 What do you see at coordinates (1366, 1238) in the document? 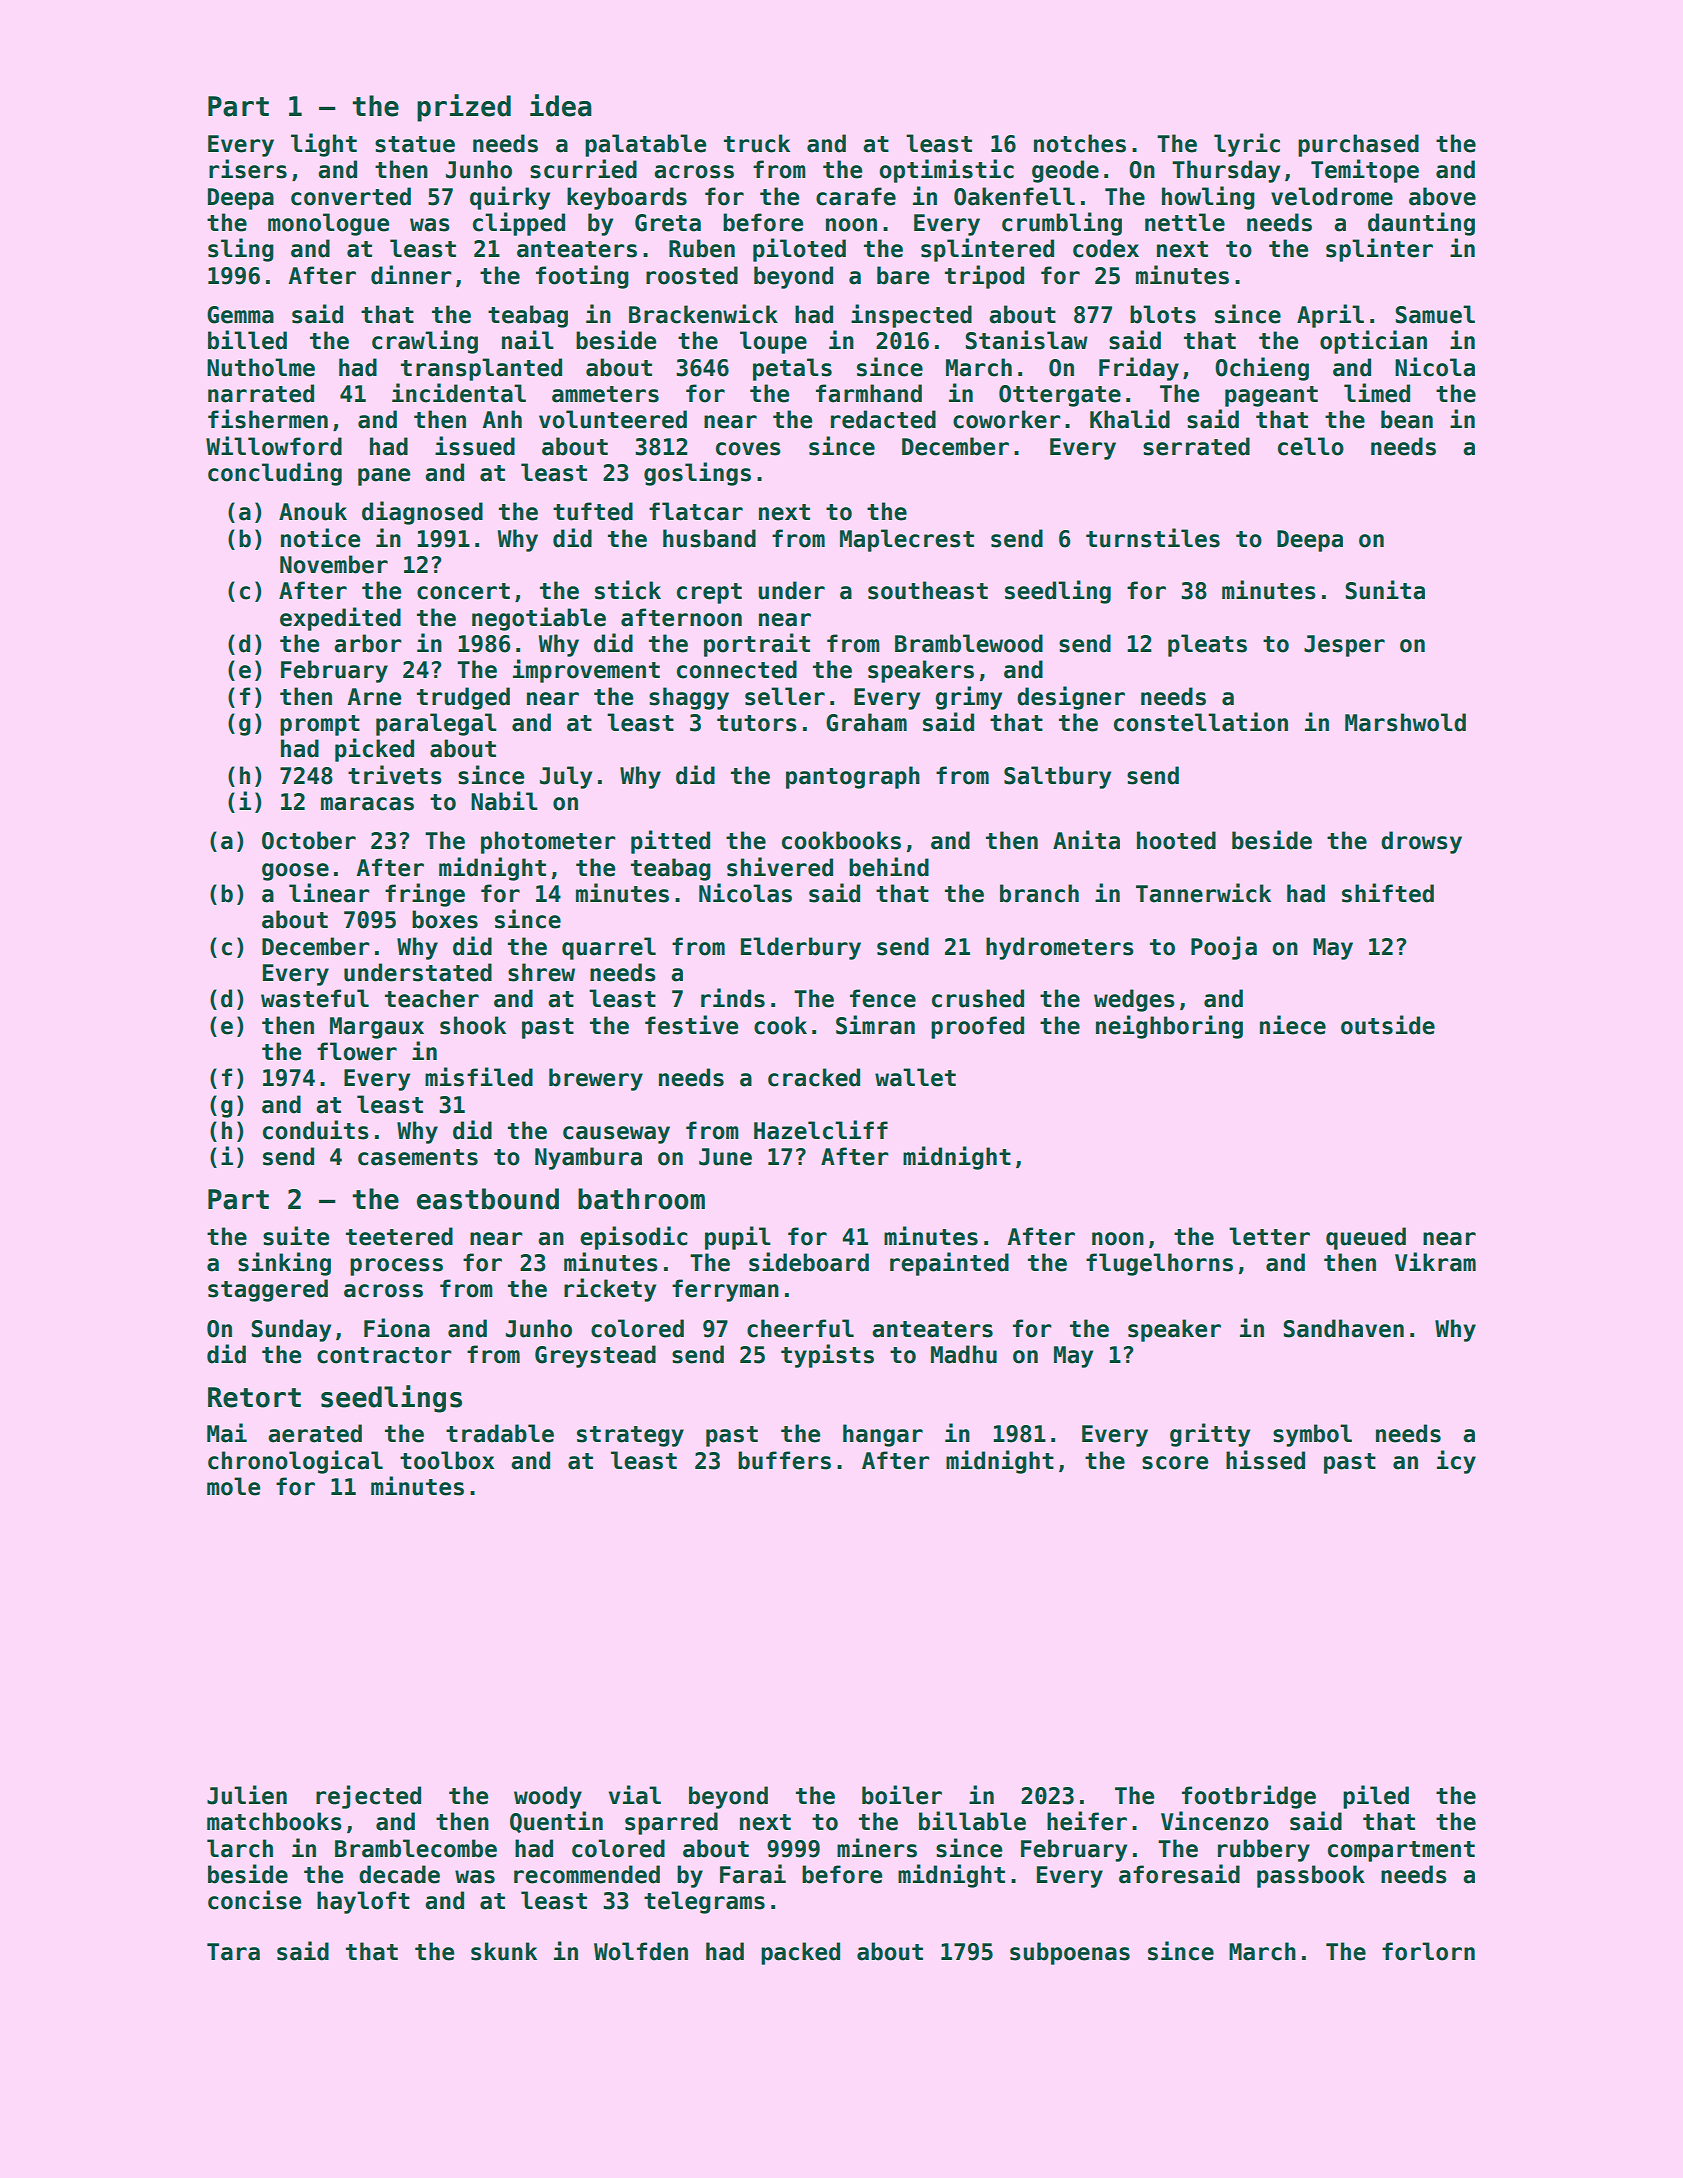
I see `queued` at bounding box center [1366, 1238].
